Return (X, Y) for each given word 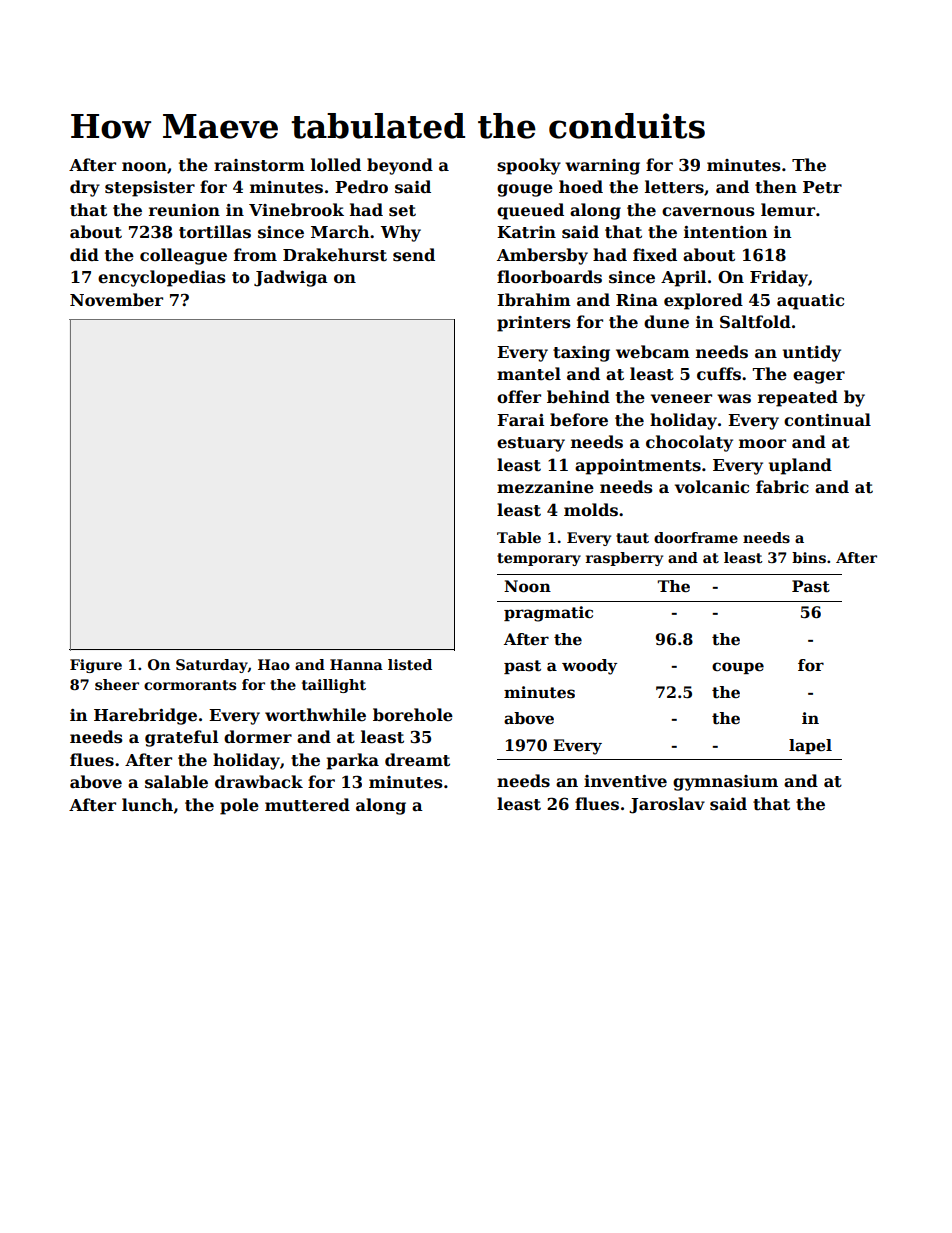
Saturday (212, 666)
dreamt (417, 760)
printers (534, 324)
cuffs (719, 374)
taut (632, 538)
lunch (147, 805)
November (116, 300)
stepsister (150, 189)
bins (809, 557)
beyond (400, 166)
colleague (183, 256)
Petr (822, 187)
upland (800, 466)
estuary (531, 444)
